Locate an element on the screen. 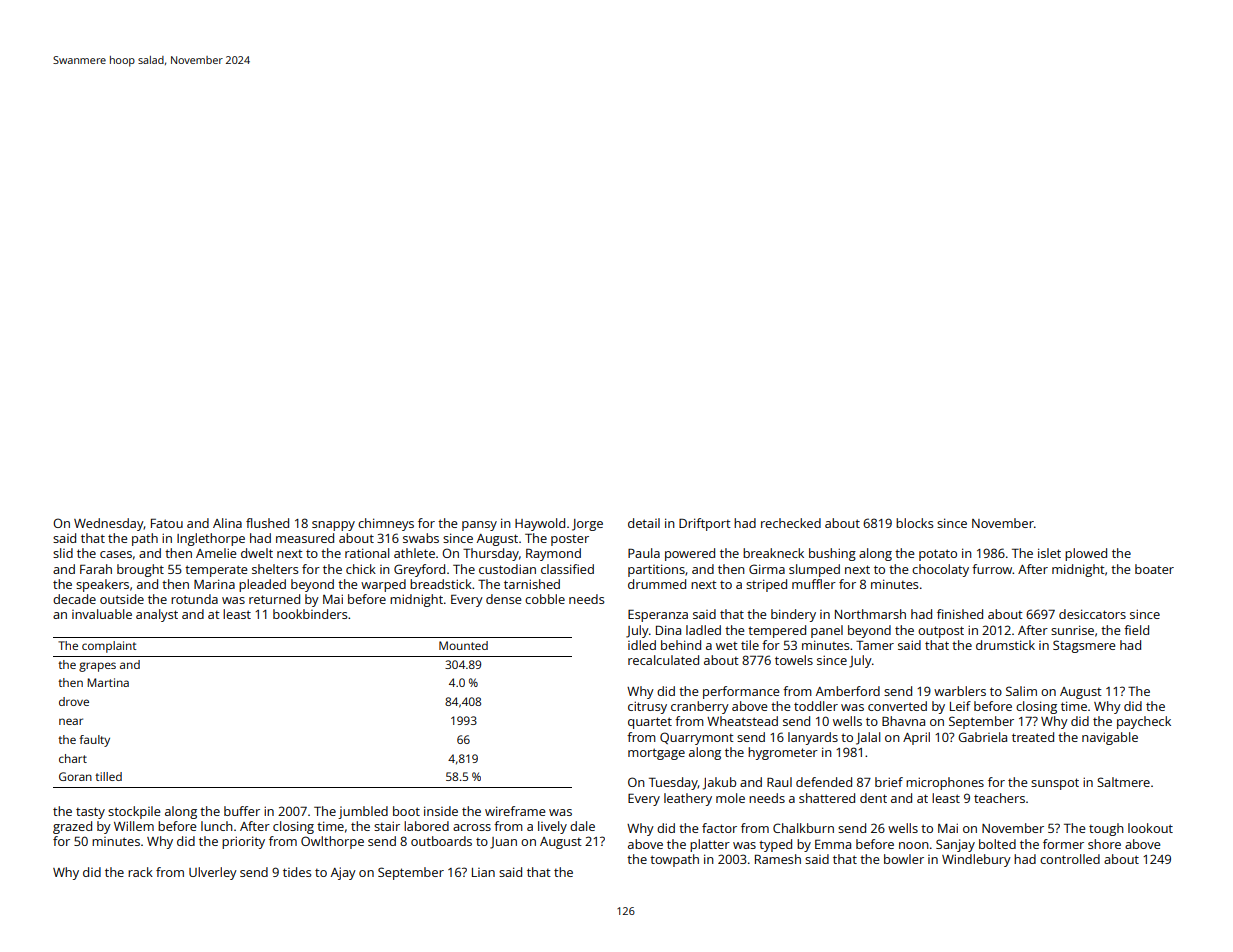  Emma is located at coordinates (833, 844).
